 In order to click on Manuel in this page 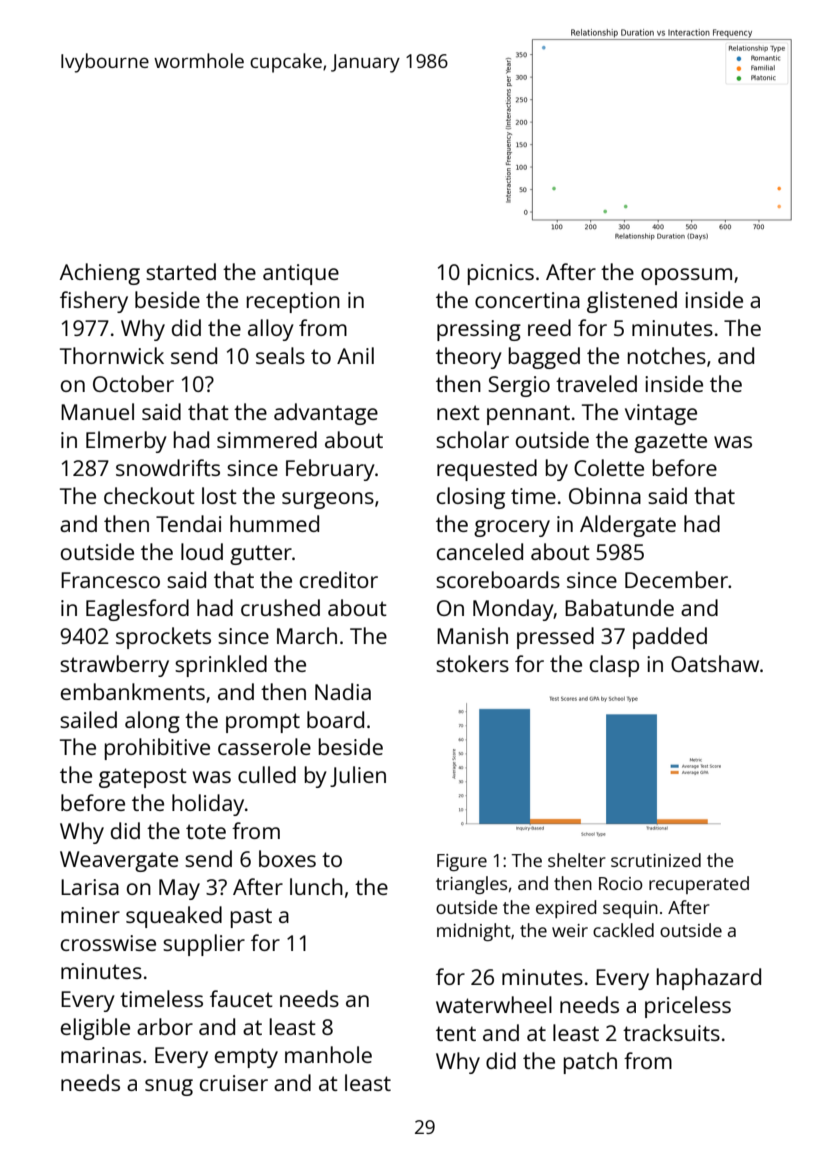, I will do `click(97, 411)`.
